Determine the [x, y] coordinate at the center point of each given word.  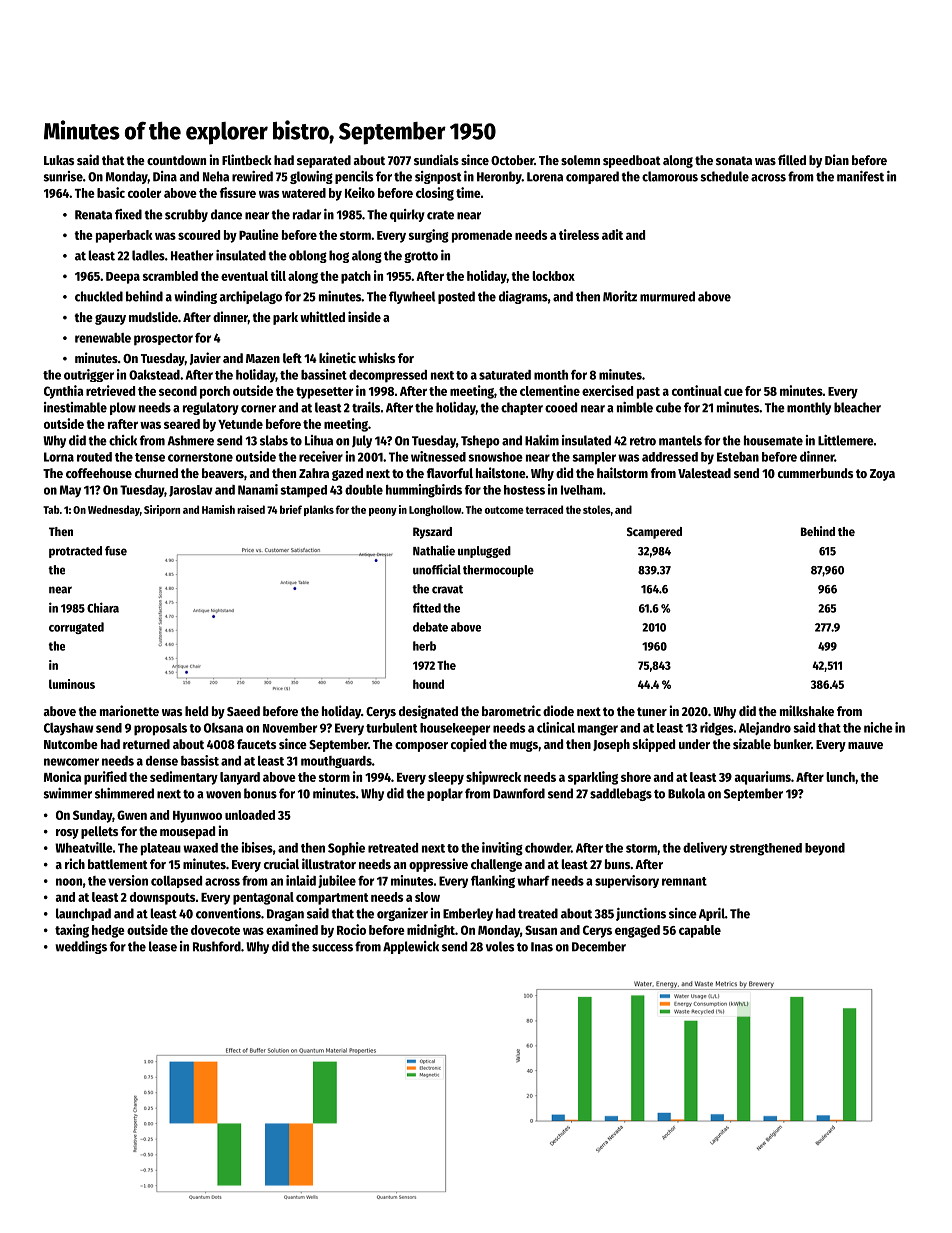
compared [592, 177]
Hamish [218, 509]
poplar [445, 794]
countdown [176, 160]
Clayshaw [69, 729]
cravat [447, 589]
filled [792, 159]
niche [878, 727]
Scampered [654, 533]
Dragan [285, 915]
